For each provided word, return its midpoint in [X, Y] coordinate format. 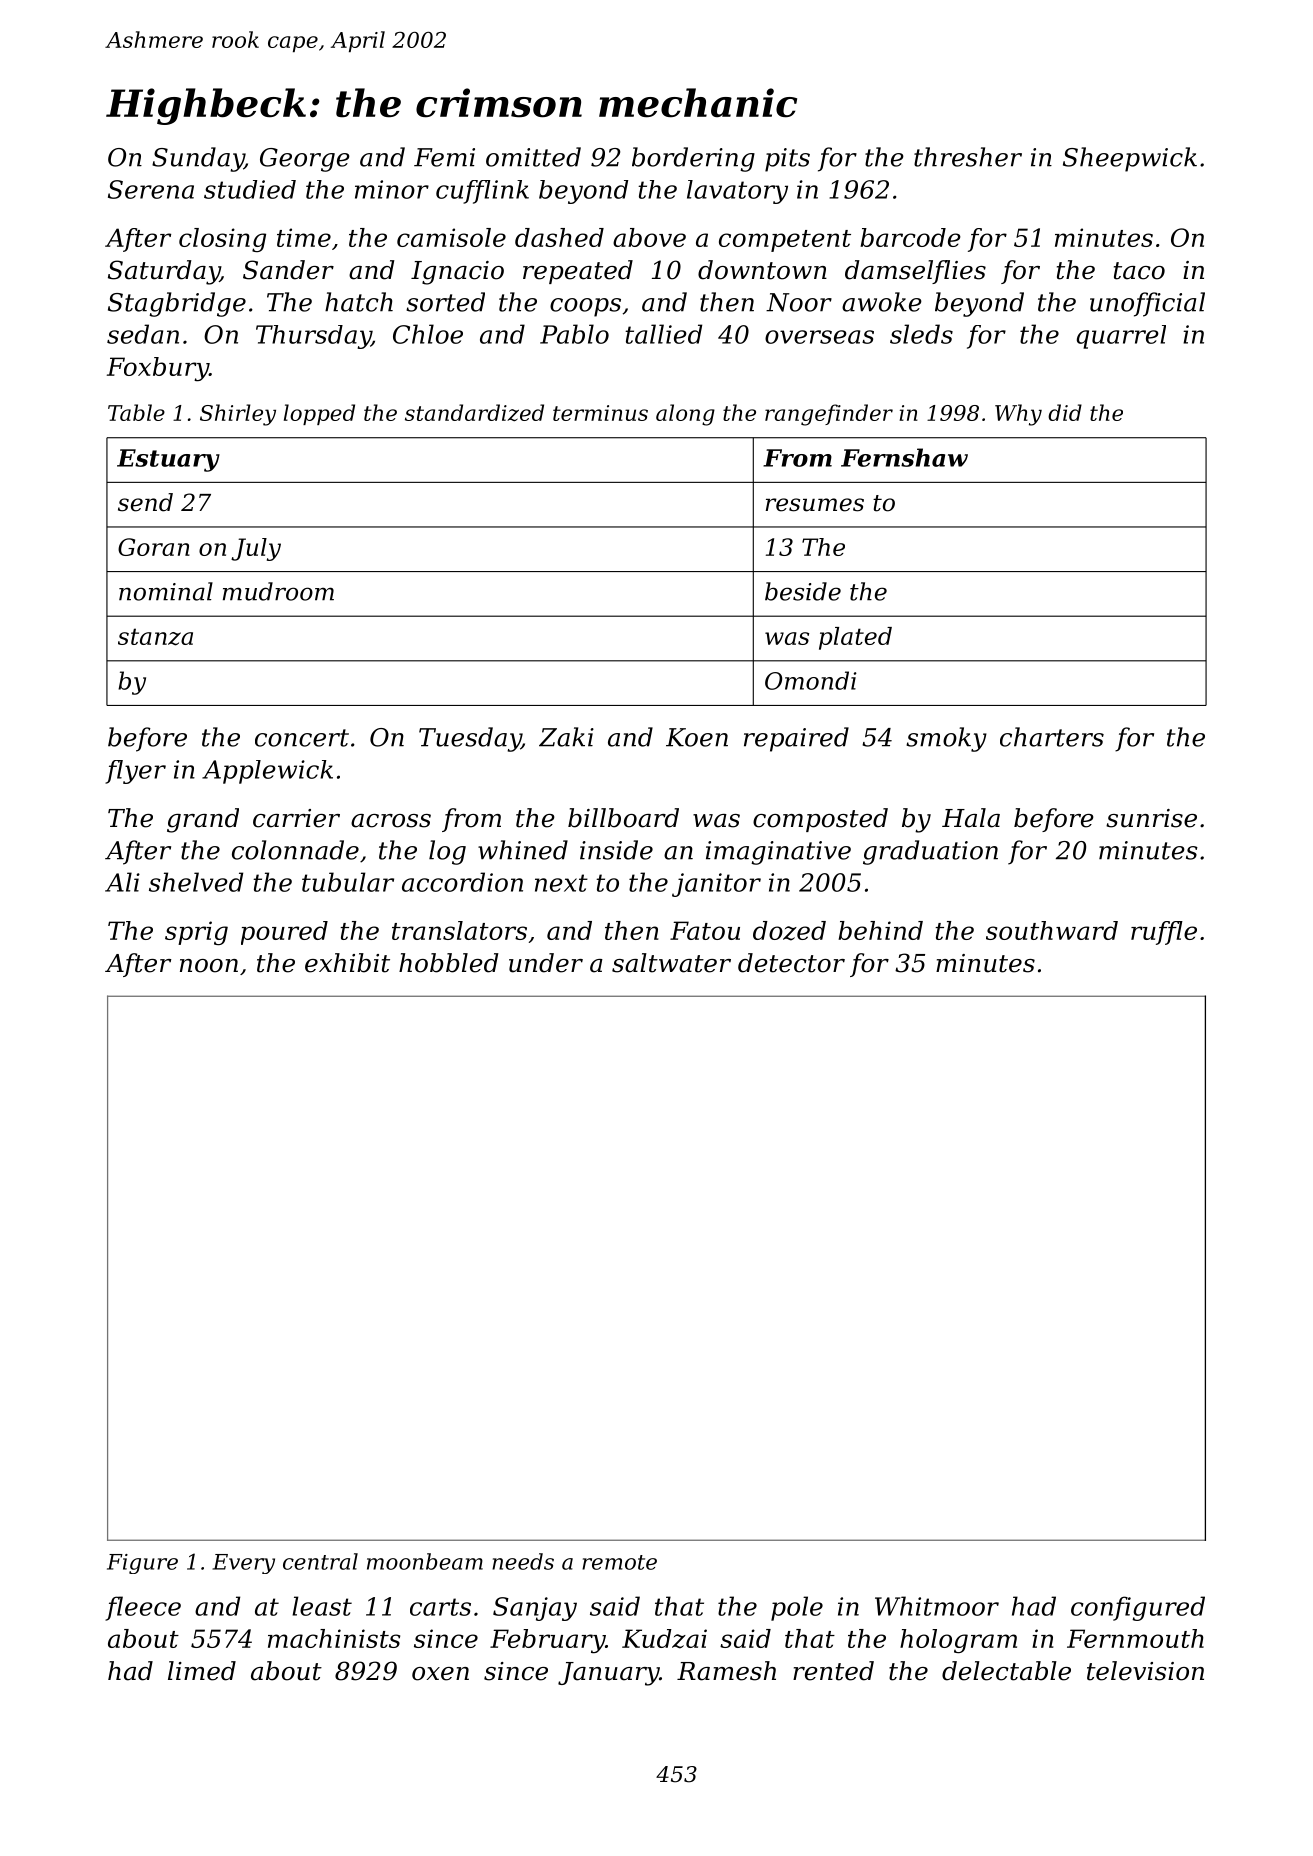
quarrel [1121, 337]
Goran [154, 547]
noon [209, 966]
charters [1052, 737]
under [546, 963]
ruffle [1164, 933]
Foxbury [158, 369]
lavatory [737, 192]
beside [803, 591]
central [320, 1561]
